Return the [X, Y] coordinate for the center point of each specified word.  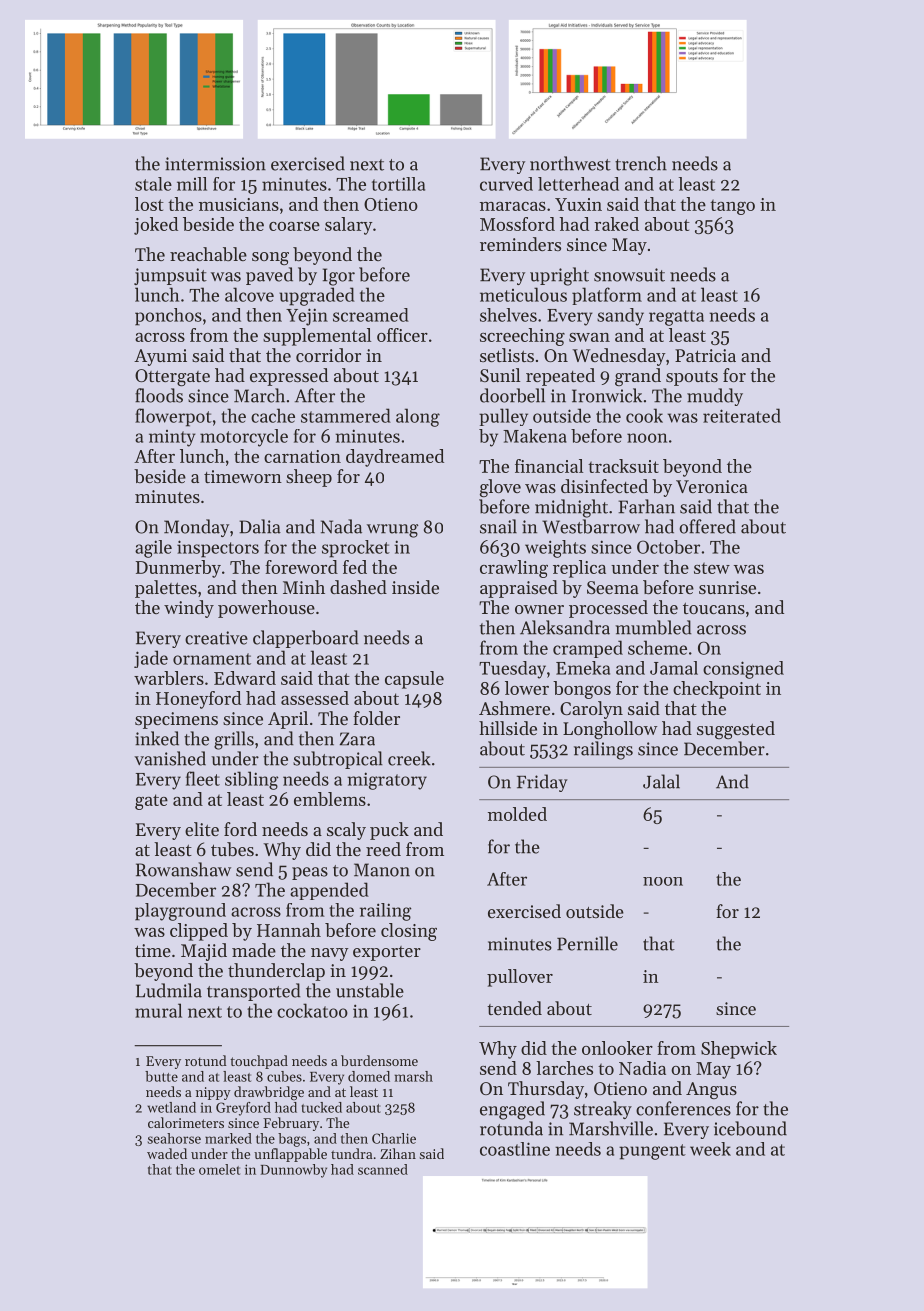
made [254, 950]
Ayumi [160, 357]
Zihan [398, 1153]
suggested [736, 730]
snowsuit [629, 275]
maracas [513, 206]
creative [216, 638]
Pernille [587, 943]
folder [376, 718]
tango [732, 207]
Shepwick [739, 1050]
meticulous [523, 294]
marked [228, 1138]
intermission [215, 164]
